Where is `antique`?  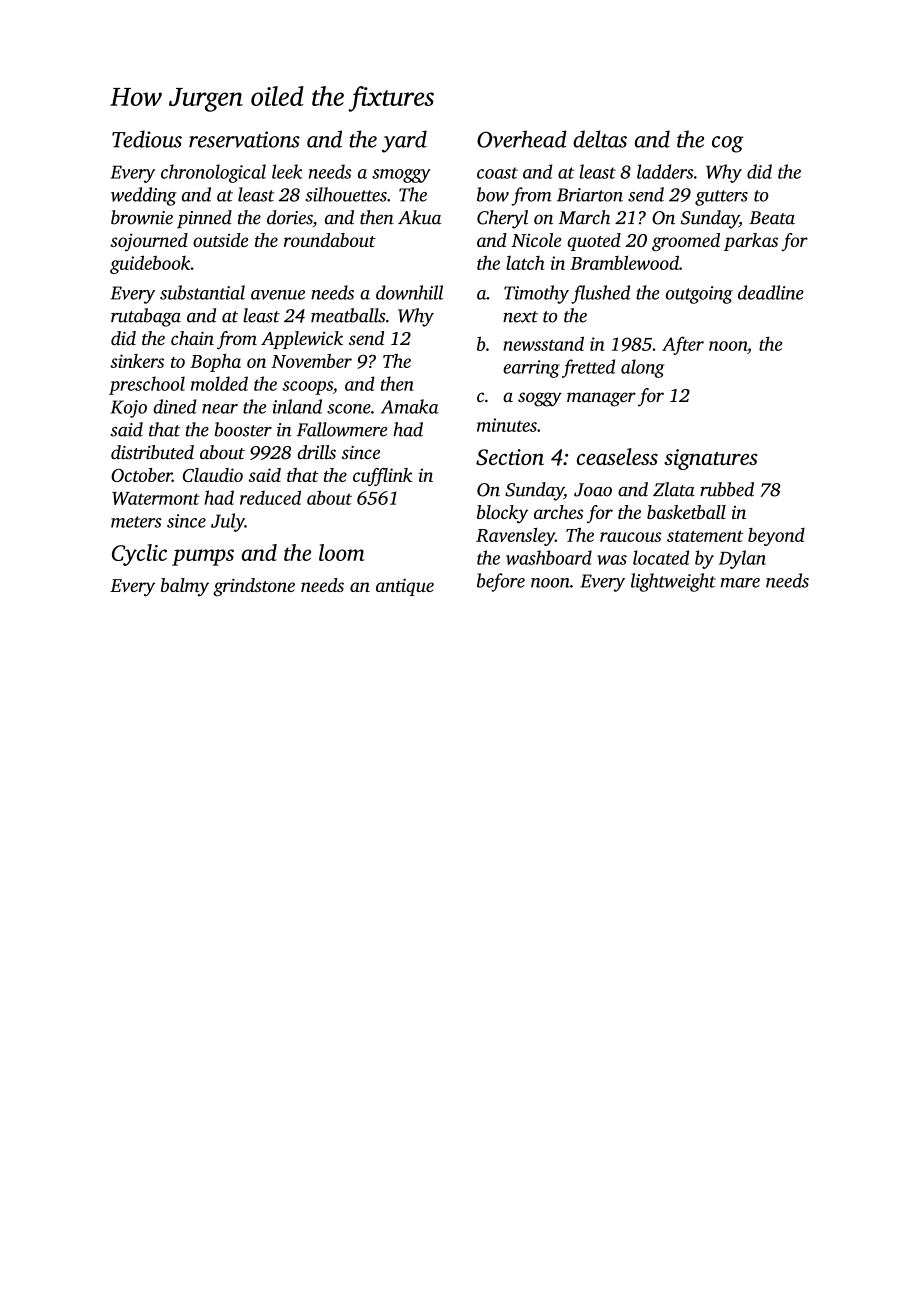
antique is located at coordinates (405, 587).
